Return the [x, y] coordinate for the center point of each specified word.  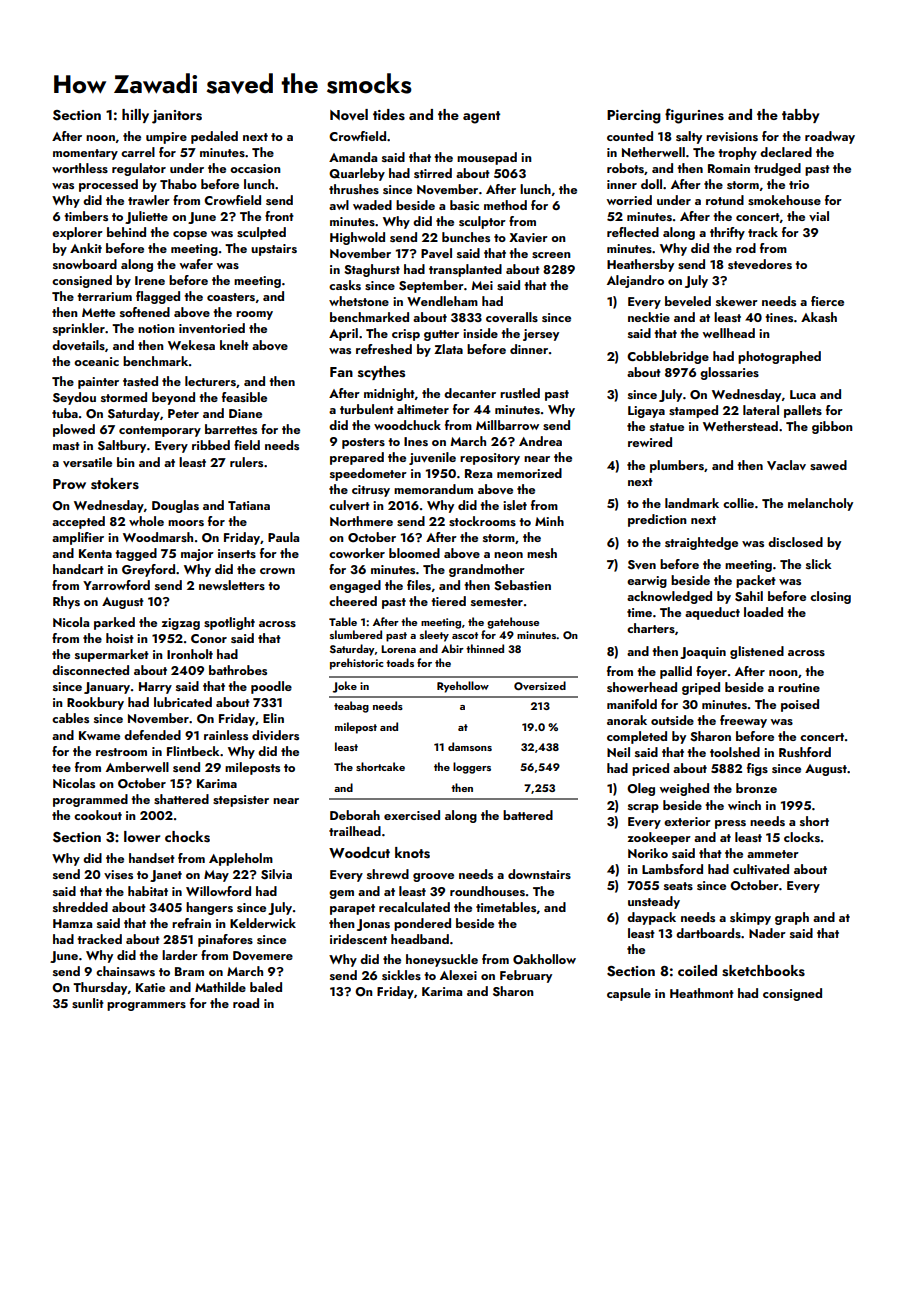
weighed [684, 789]
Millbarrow [507, 425]
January [107, 688]
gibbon [832, 427]
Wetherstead [740, 426]
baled [266, 987]
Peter [183, 413]
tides [389, 114]
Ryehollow [463, 687]
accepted [78, 522]
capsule [629, 994]
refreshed [384, 349]
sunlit [88, 1003]
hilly [135, 116]
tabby [801, 116]
